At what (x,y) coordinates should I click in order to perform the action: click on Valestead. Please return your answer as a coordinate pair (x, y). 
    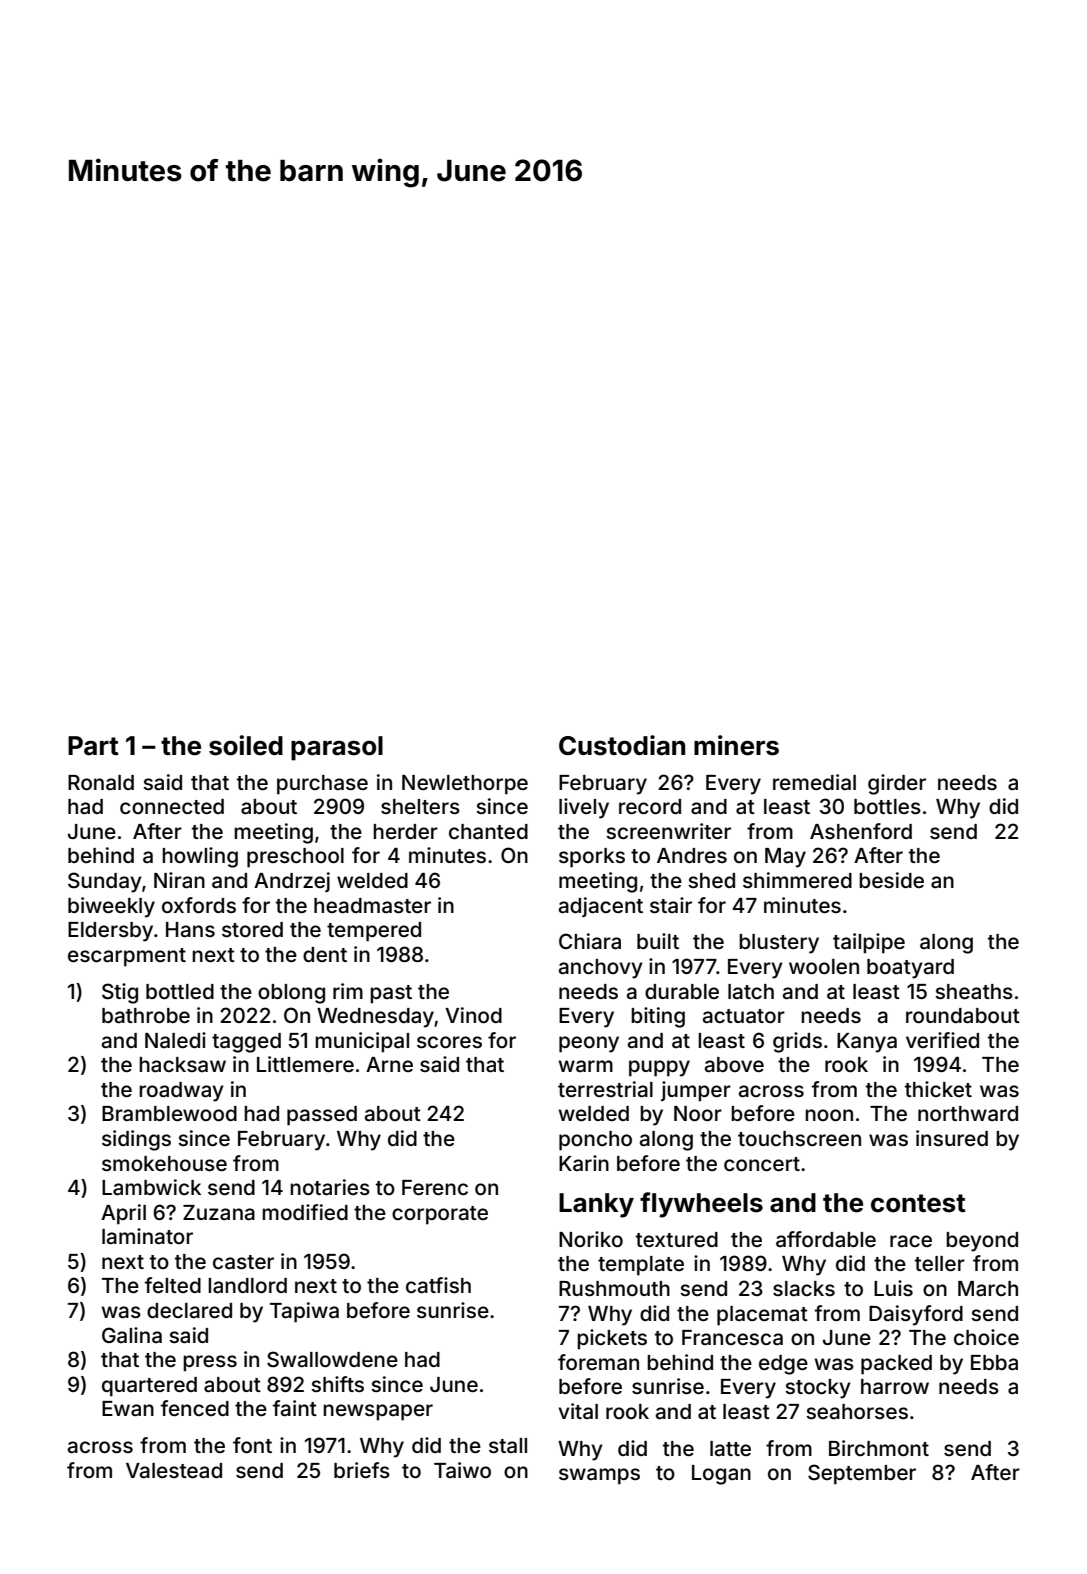
    Looking at the image, I should click on (174, 1471).
